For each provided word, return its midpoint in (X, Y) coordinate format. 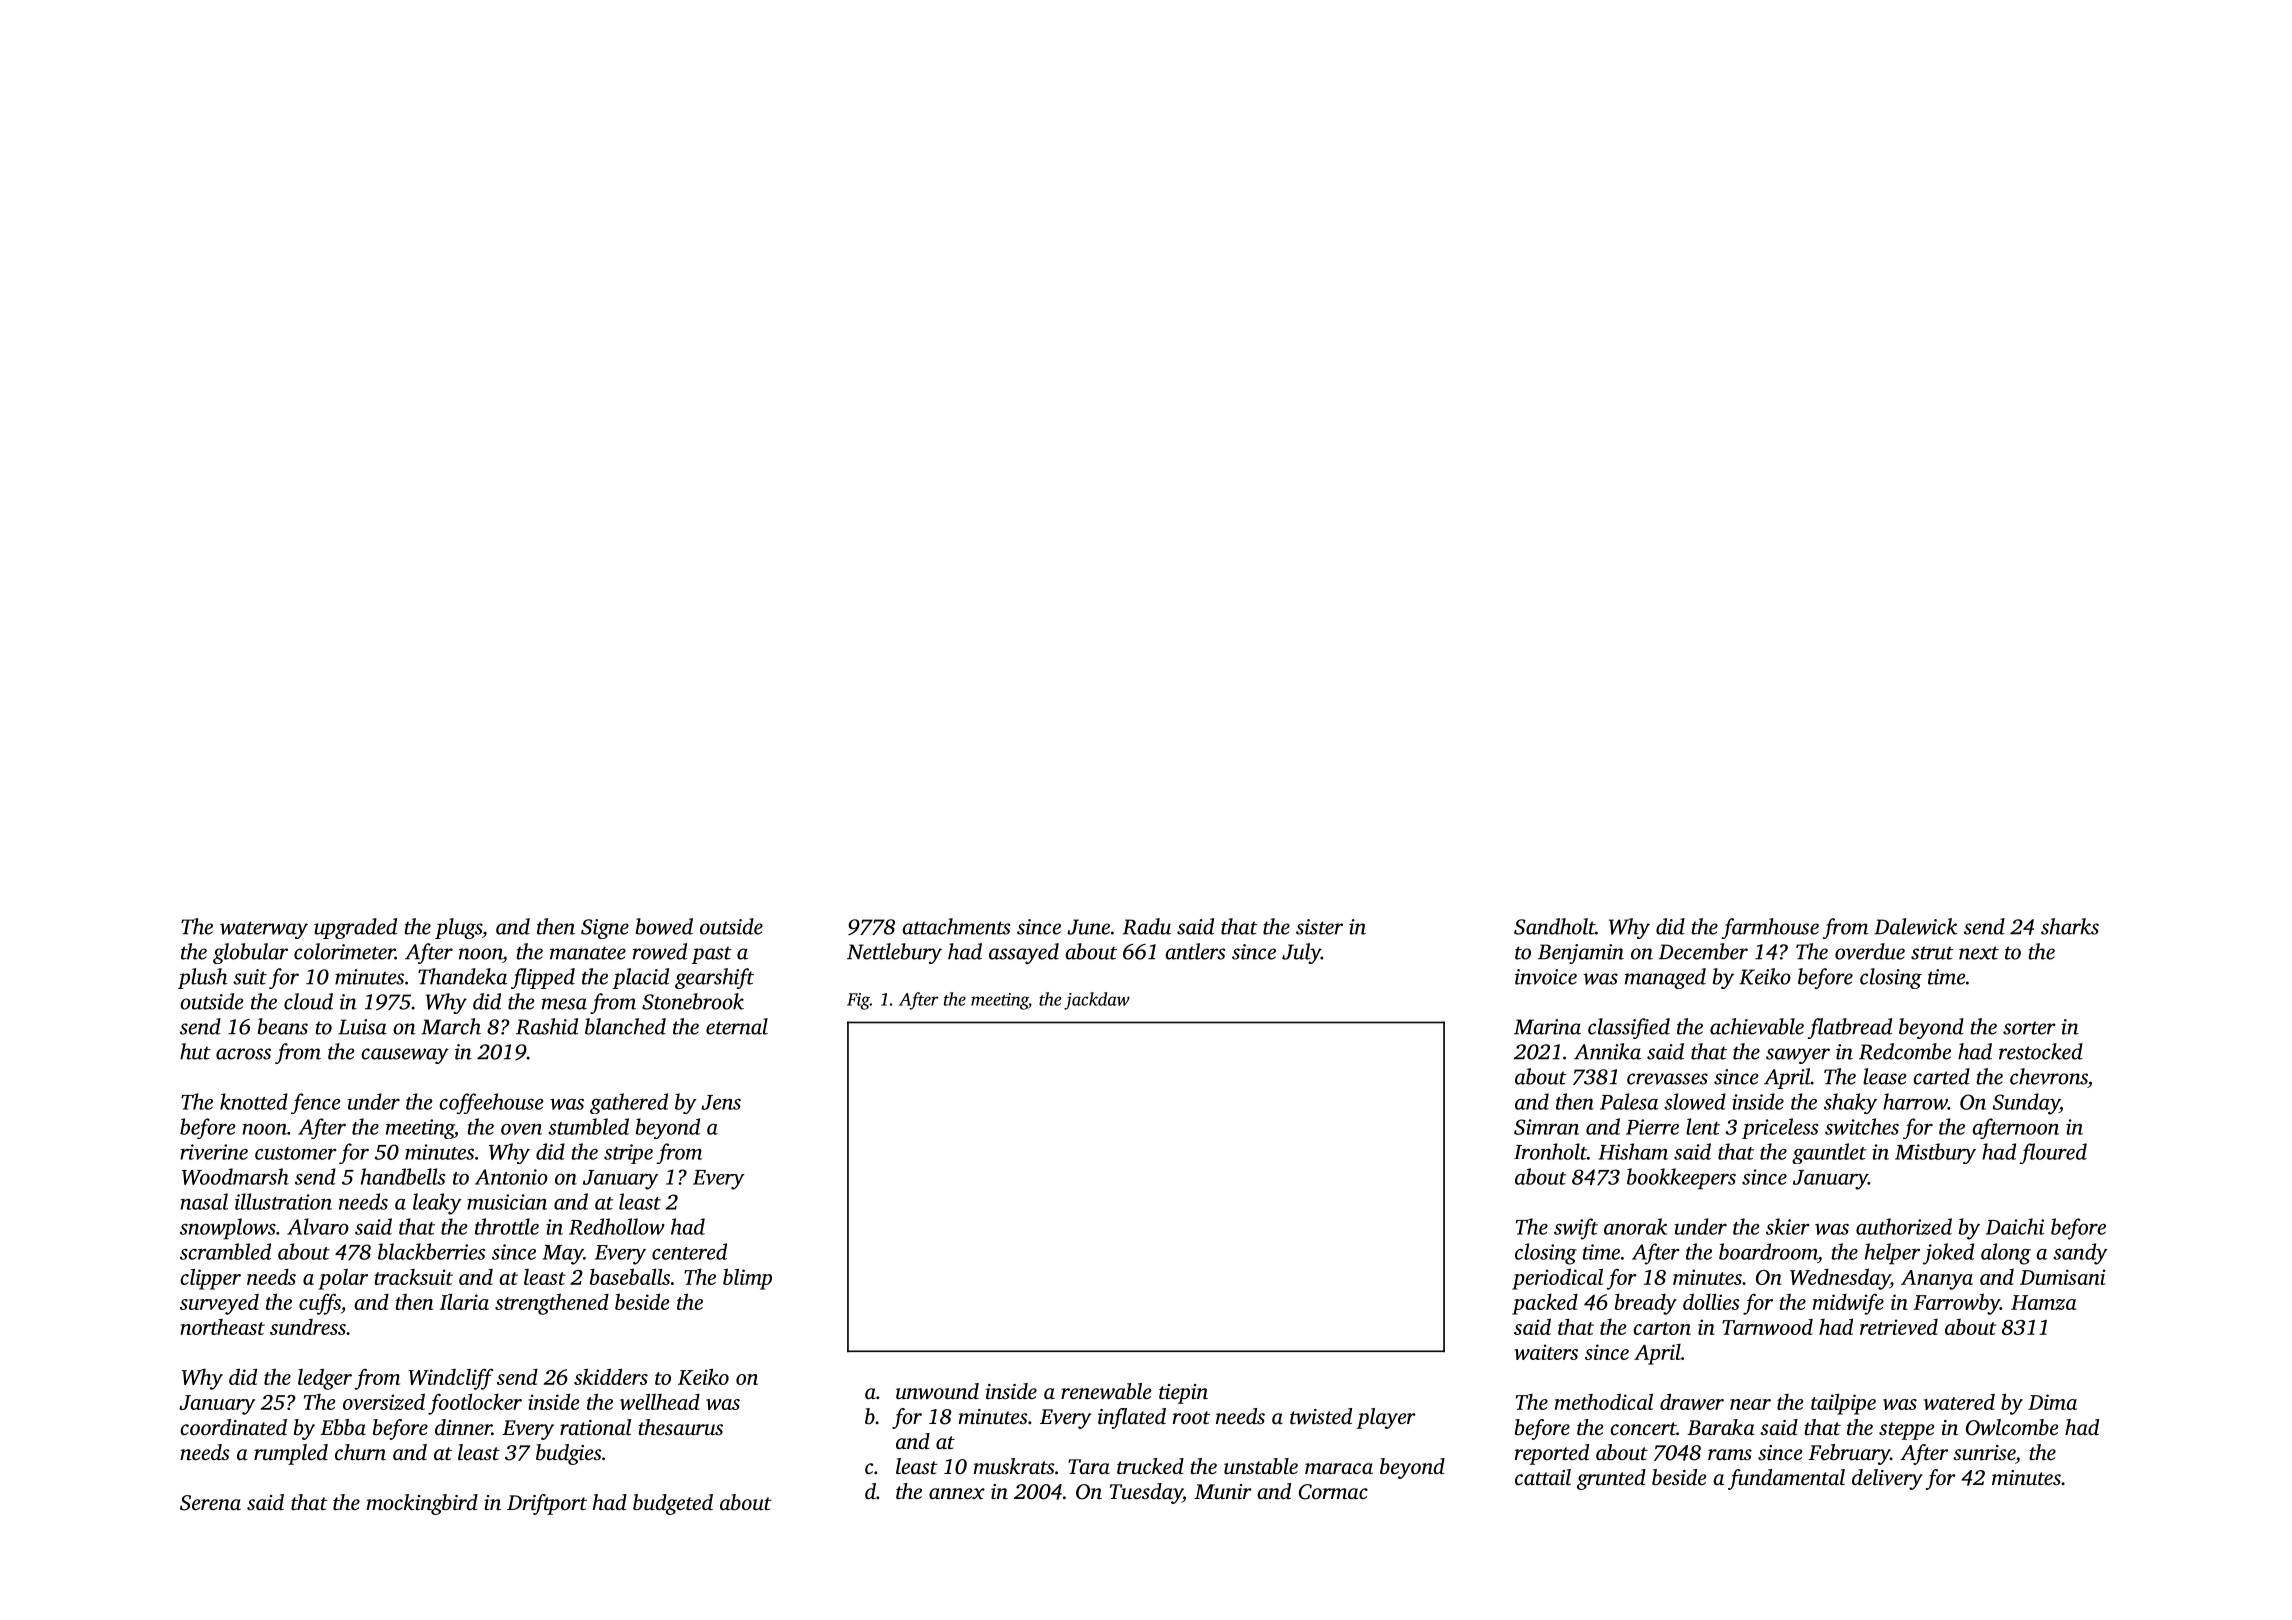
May (563, 1255)
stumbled (588, 1126)
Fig (858, 1001)
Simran (1546, 1127)
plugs (458, 928)
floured (2053, 1153)
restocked (2041, 1051)
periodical (1557, 1279)
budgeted (673, 1504)
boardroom (1768, 1251)
